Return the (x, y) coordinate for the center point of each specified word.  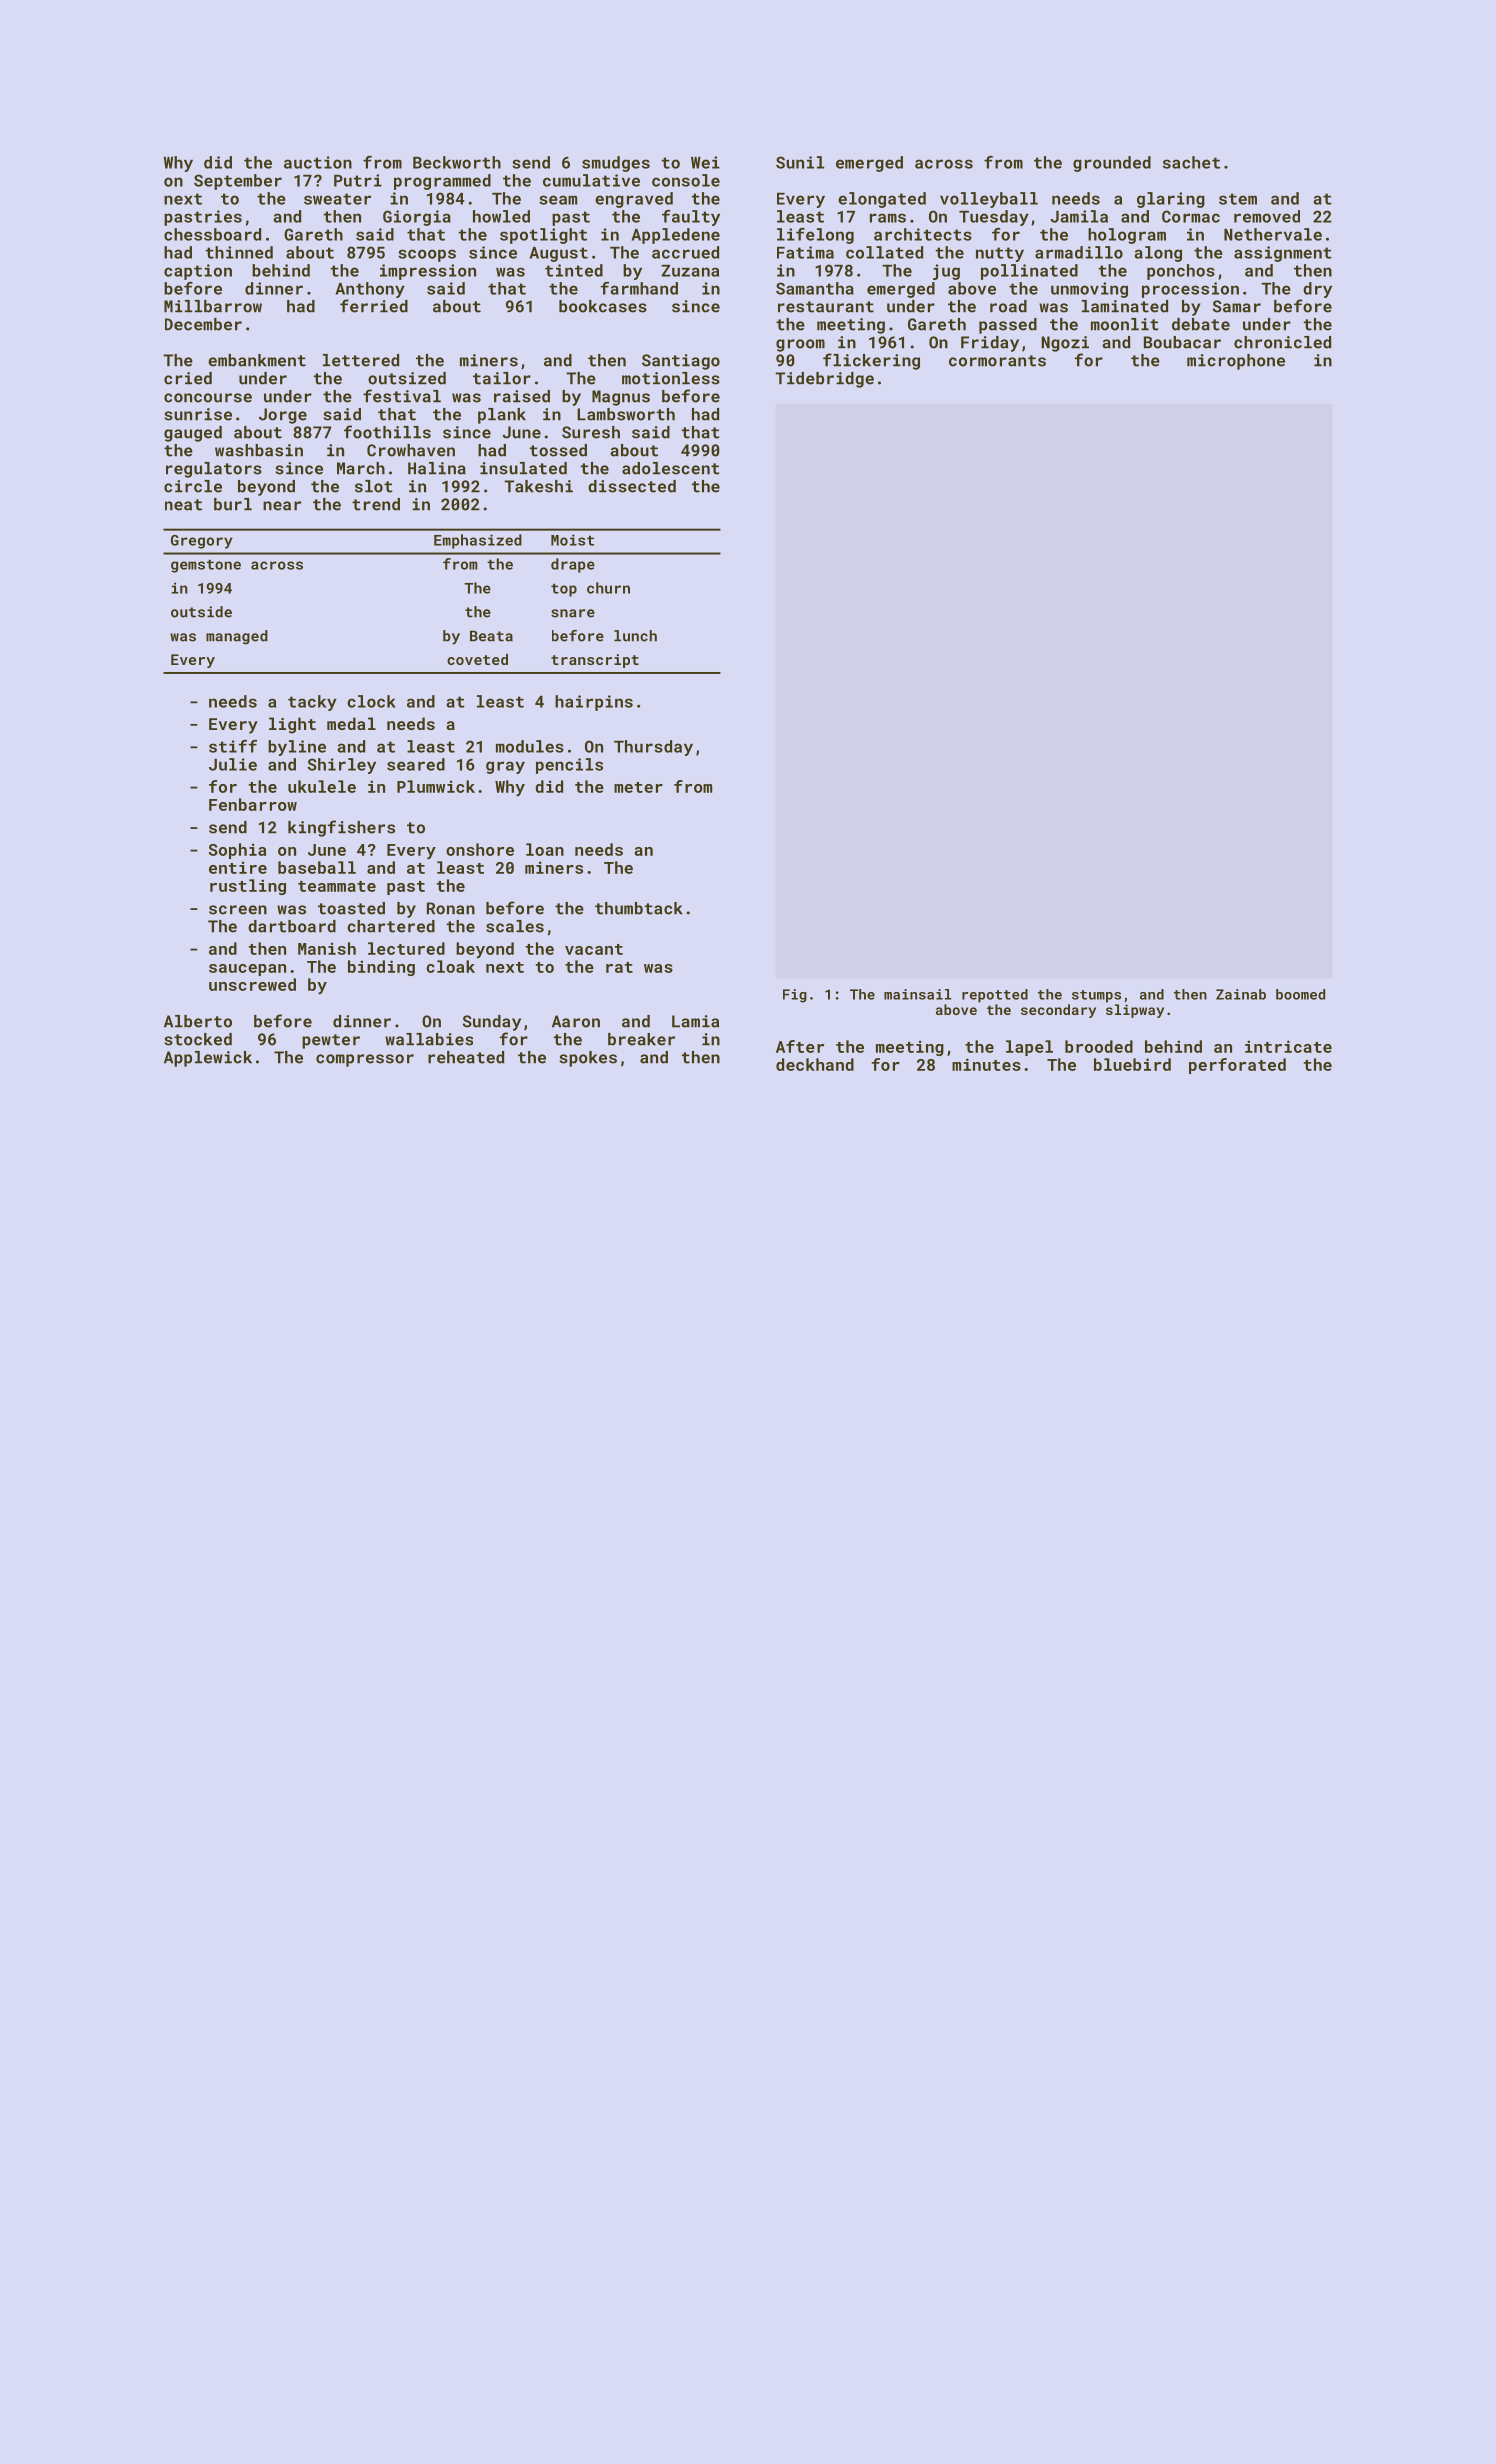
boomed (1300, 994)
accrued (685, 252)
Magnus (621, 398)
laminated (1125, 306)
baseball (317, 867)
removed (1267, 216)
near (282, 506)
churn (608, 588)
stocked (198, 1039)
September (238, 182)
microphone (1236, 362)
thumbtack (639, 908)
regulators (214, 470)
